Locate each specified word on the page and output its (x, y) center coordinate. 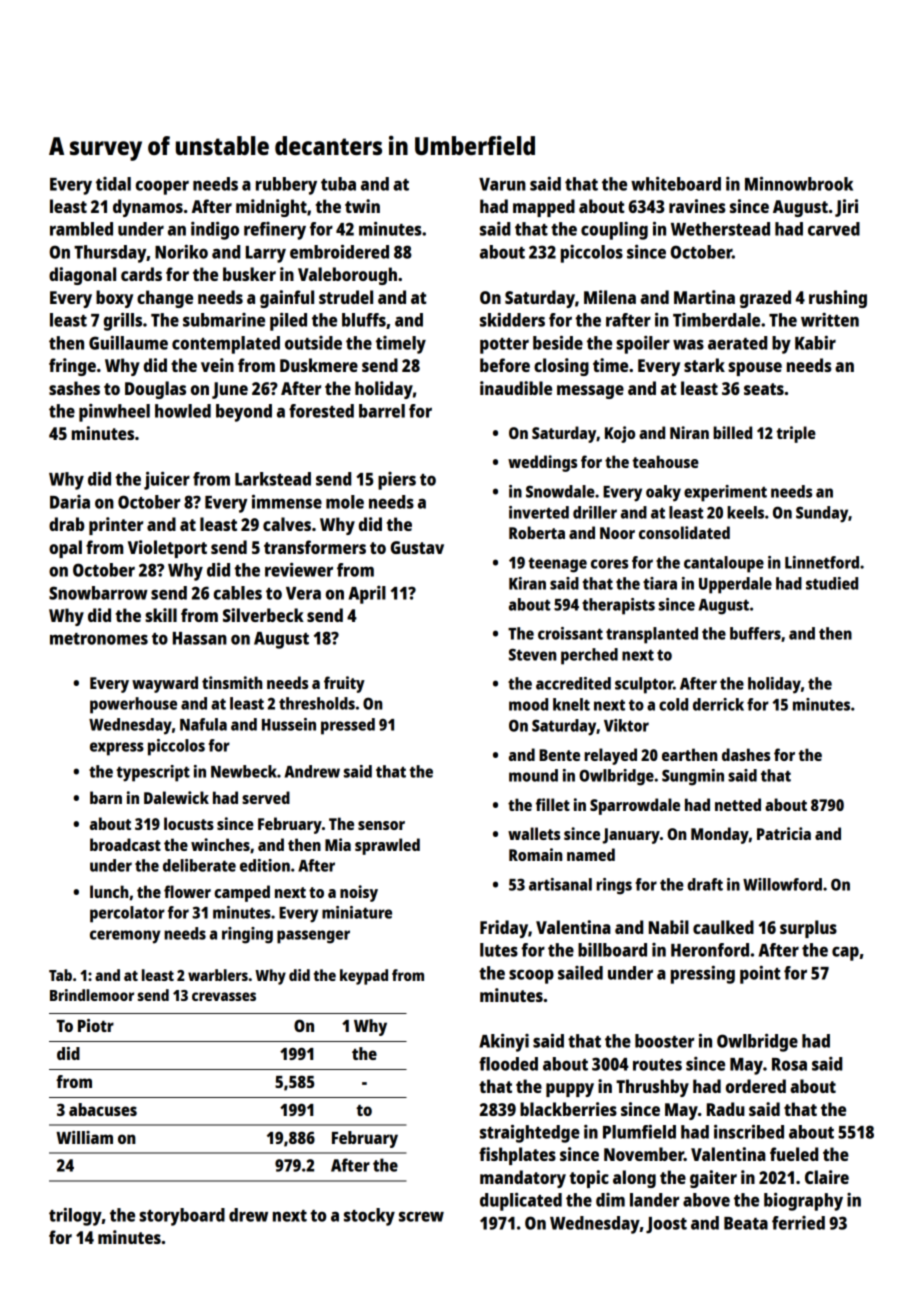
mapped (544, 208)
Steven (532, 654)
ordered (756, 1086)
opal (65, 549)
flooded (508, 1064)
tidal (113, 184)
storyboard (182, 1217)
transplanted (652, 635)
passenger (313, 937)
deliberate (199, 865)
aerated (737, 343)
